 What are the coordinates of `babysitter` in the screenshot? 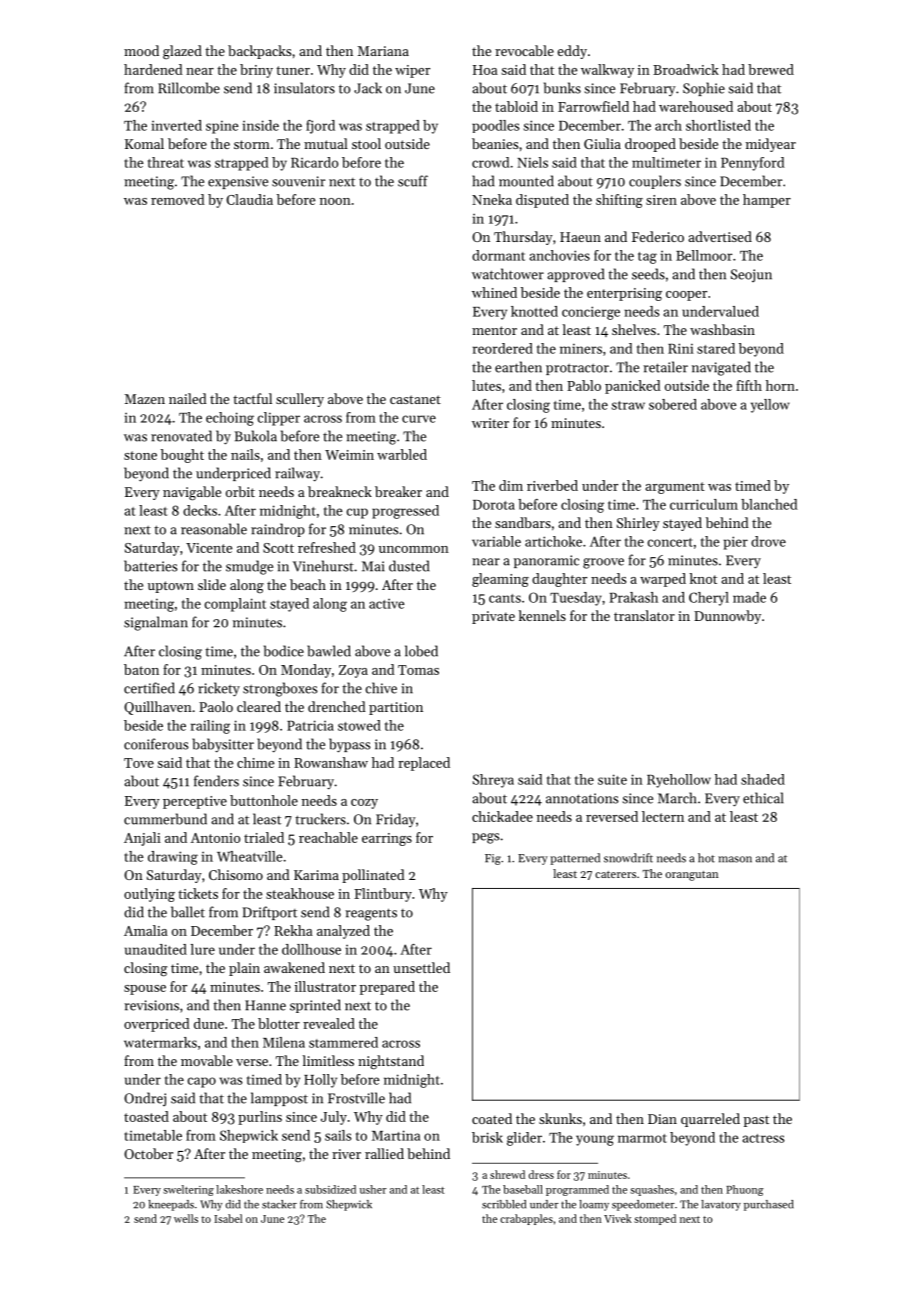 It's located at (223, 745).
